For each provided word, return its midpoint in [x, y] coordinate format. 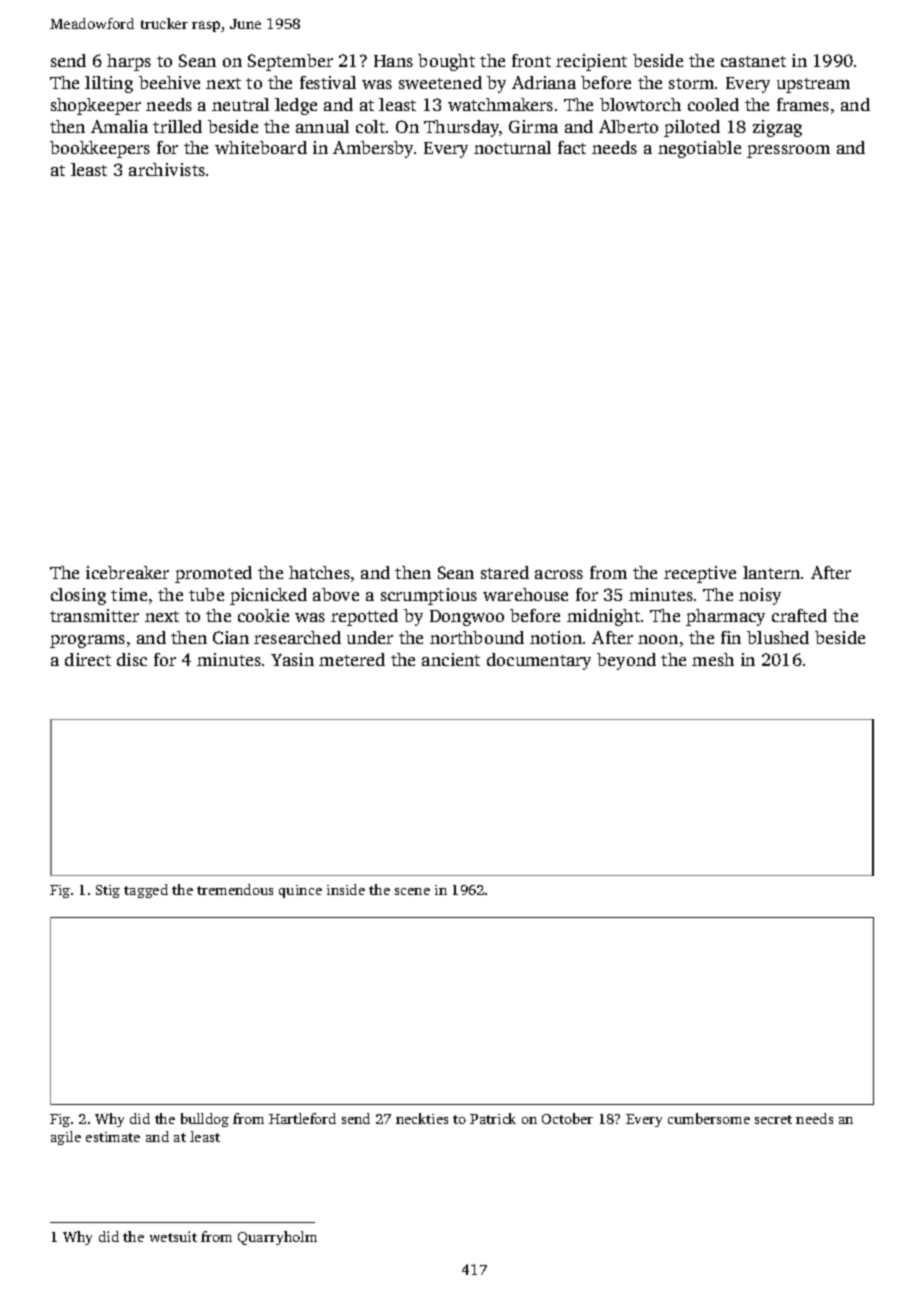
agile [66, 1138]
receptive [700, 574]
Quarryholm [277, 1238]
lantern [771, 572]
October [567, 1118]
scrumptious [429, 596]
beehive [169, 82]
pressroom [788, 151]
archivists [167, 169]
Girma [533, 126]
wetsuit [173, 1236]
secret [773, 1119]
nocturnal [512, 147]
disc [132, 659]
